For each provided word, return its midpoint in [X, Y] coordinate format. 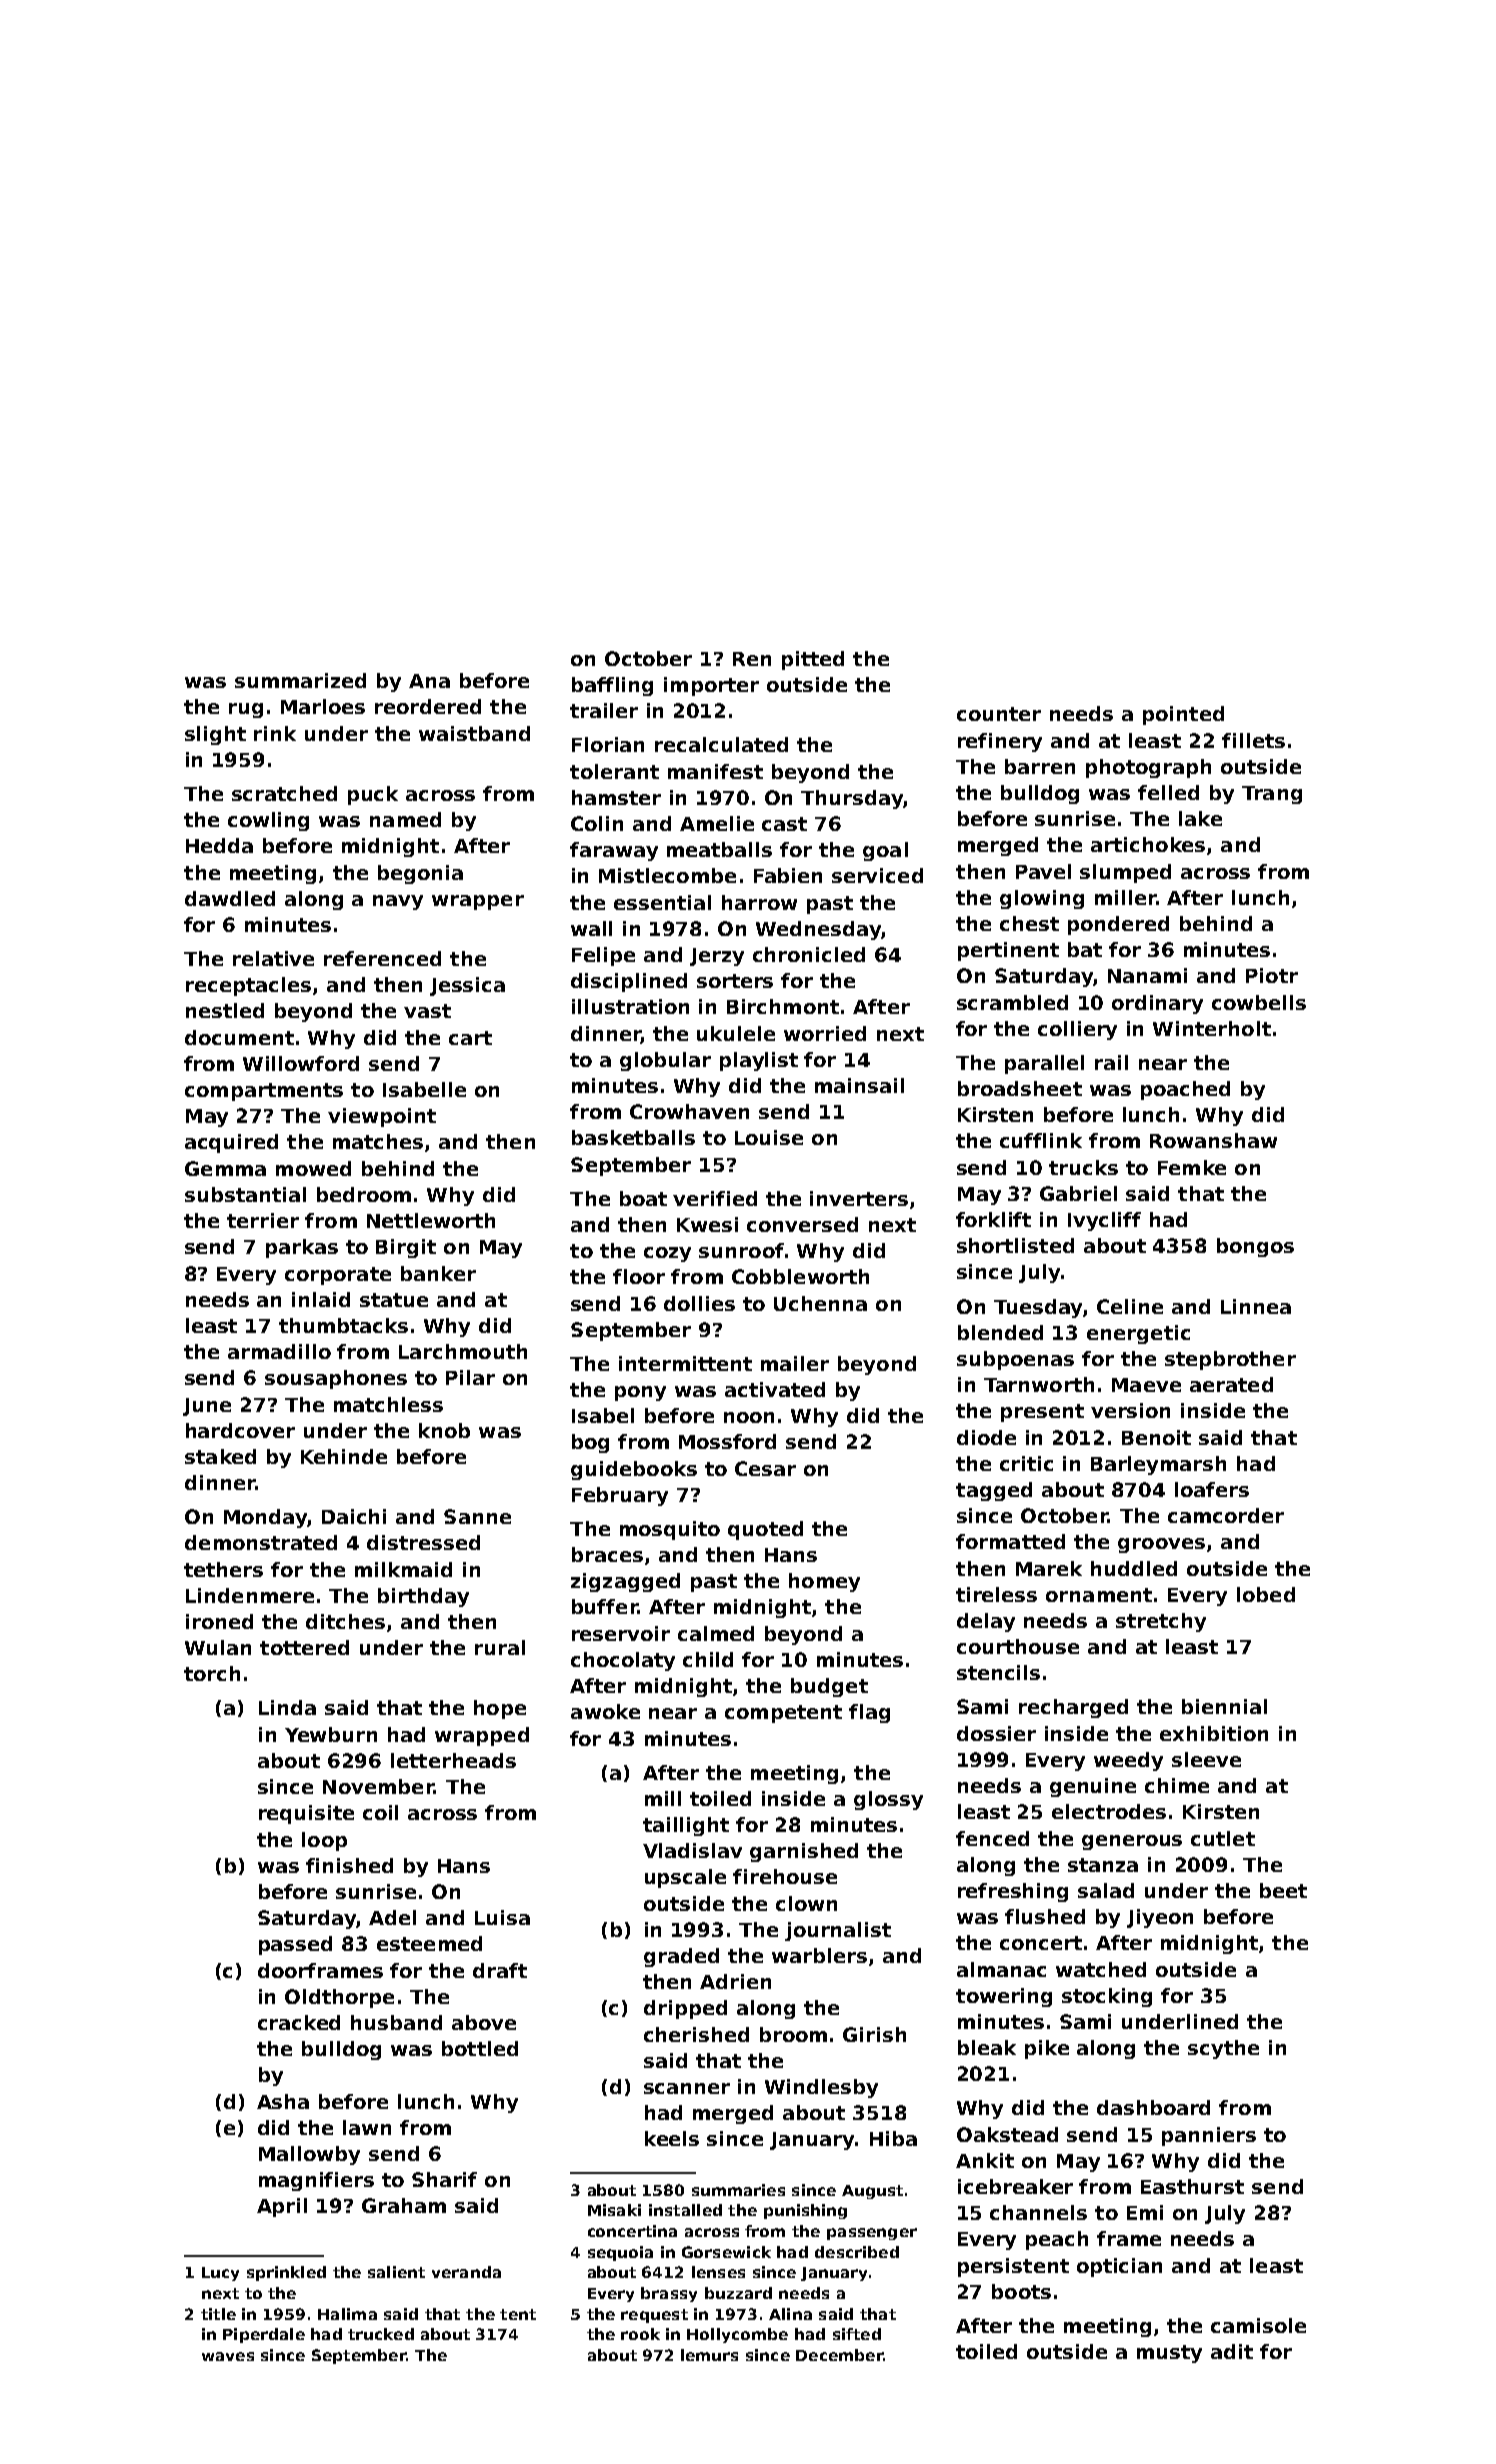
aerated [1231, 1384]
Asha [283, 2101]
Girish [874, 2034]
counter [999, 714]
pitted [813, 660]
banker [438, 1273]
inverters [859, 1198]
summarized [300, 680]
